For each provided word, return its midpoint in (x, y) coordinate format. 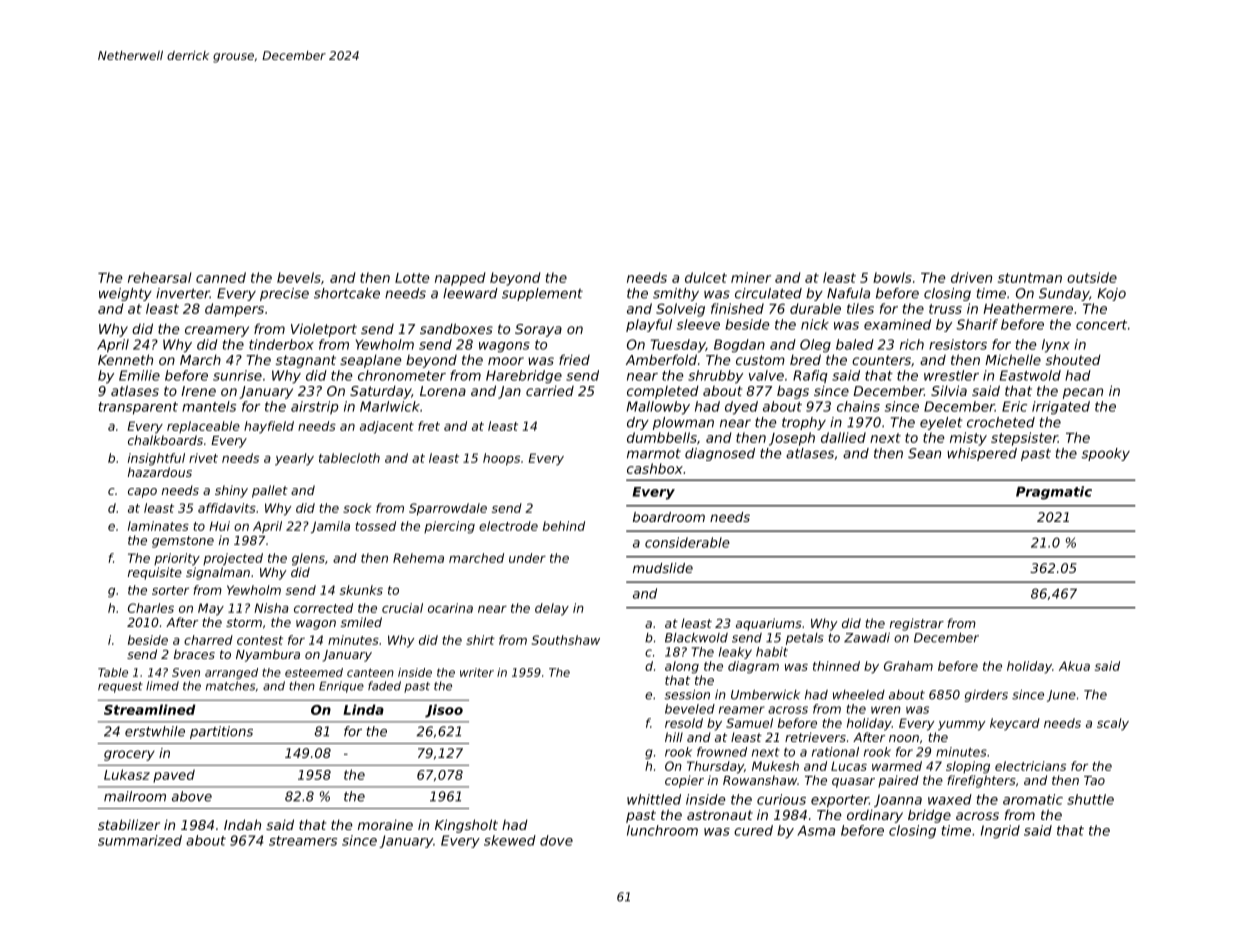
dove (556, 840)
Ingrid (1000, 832)
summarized (140, 840)
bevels (299, 277)
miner (751, 277)
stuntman (1030, 278)
